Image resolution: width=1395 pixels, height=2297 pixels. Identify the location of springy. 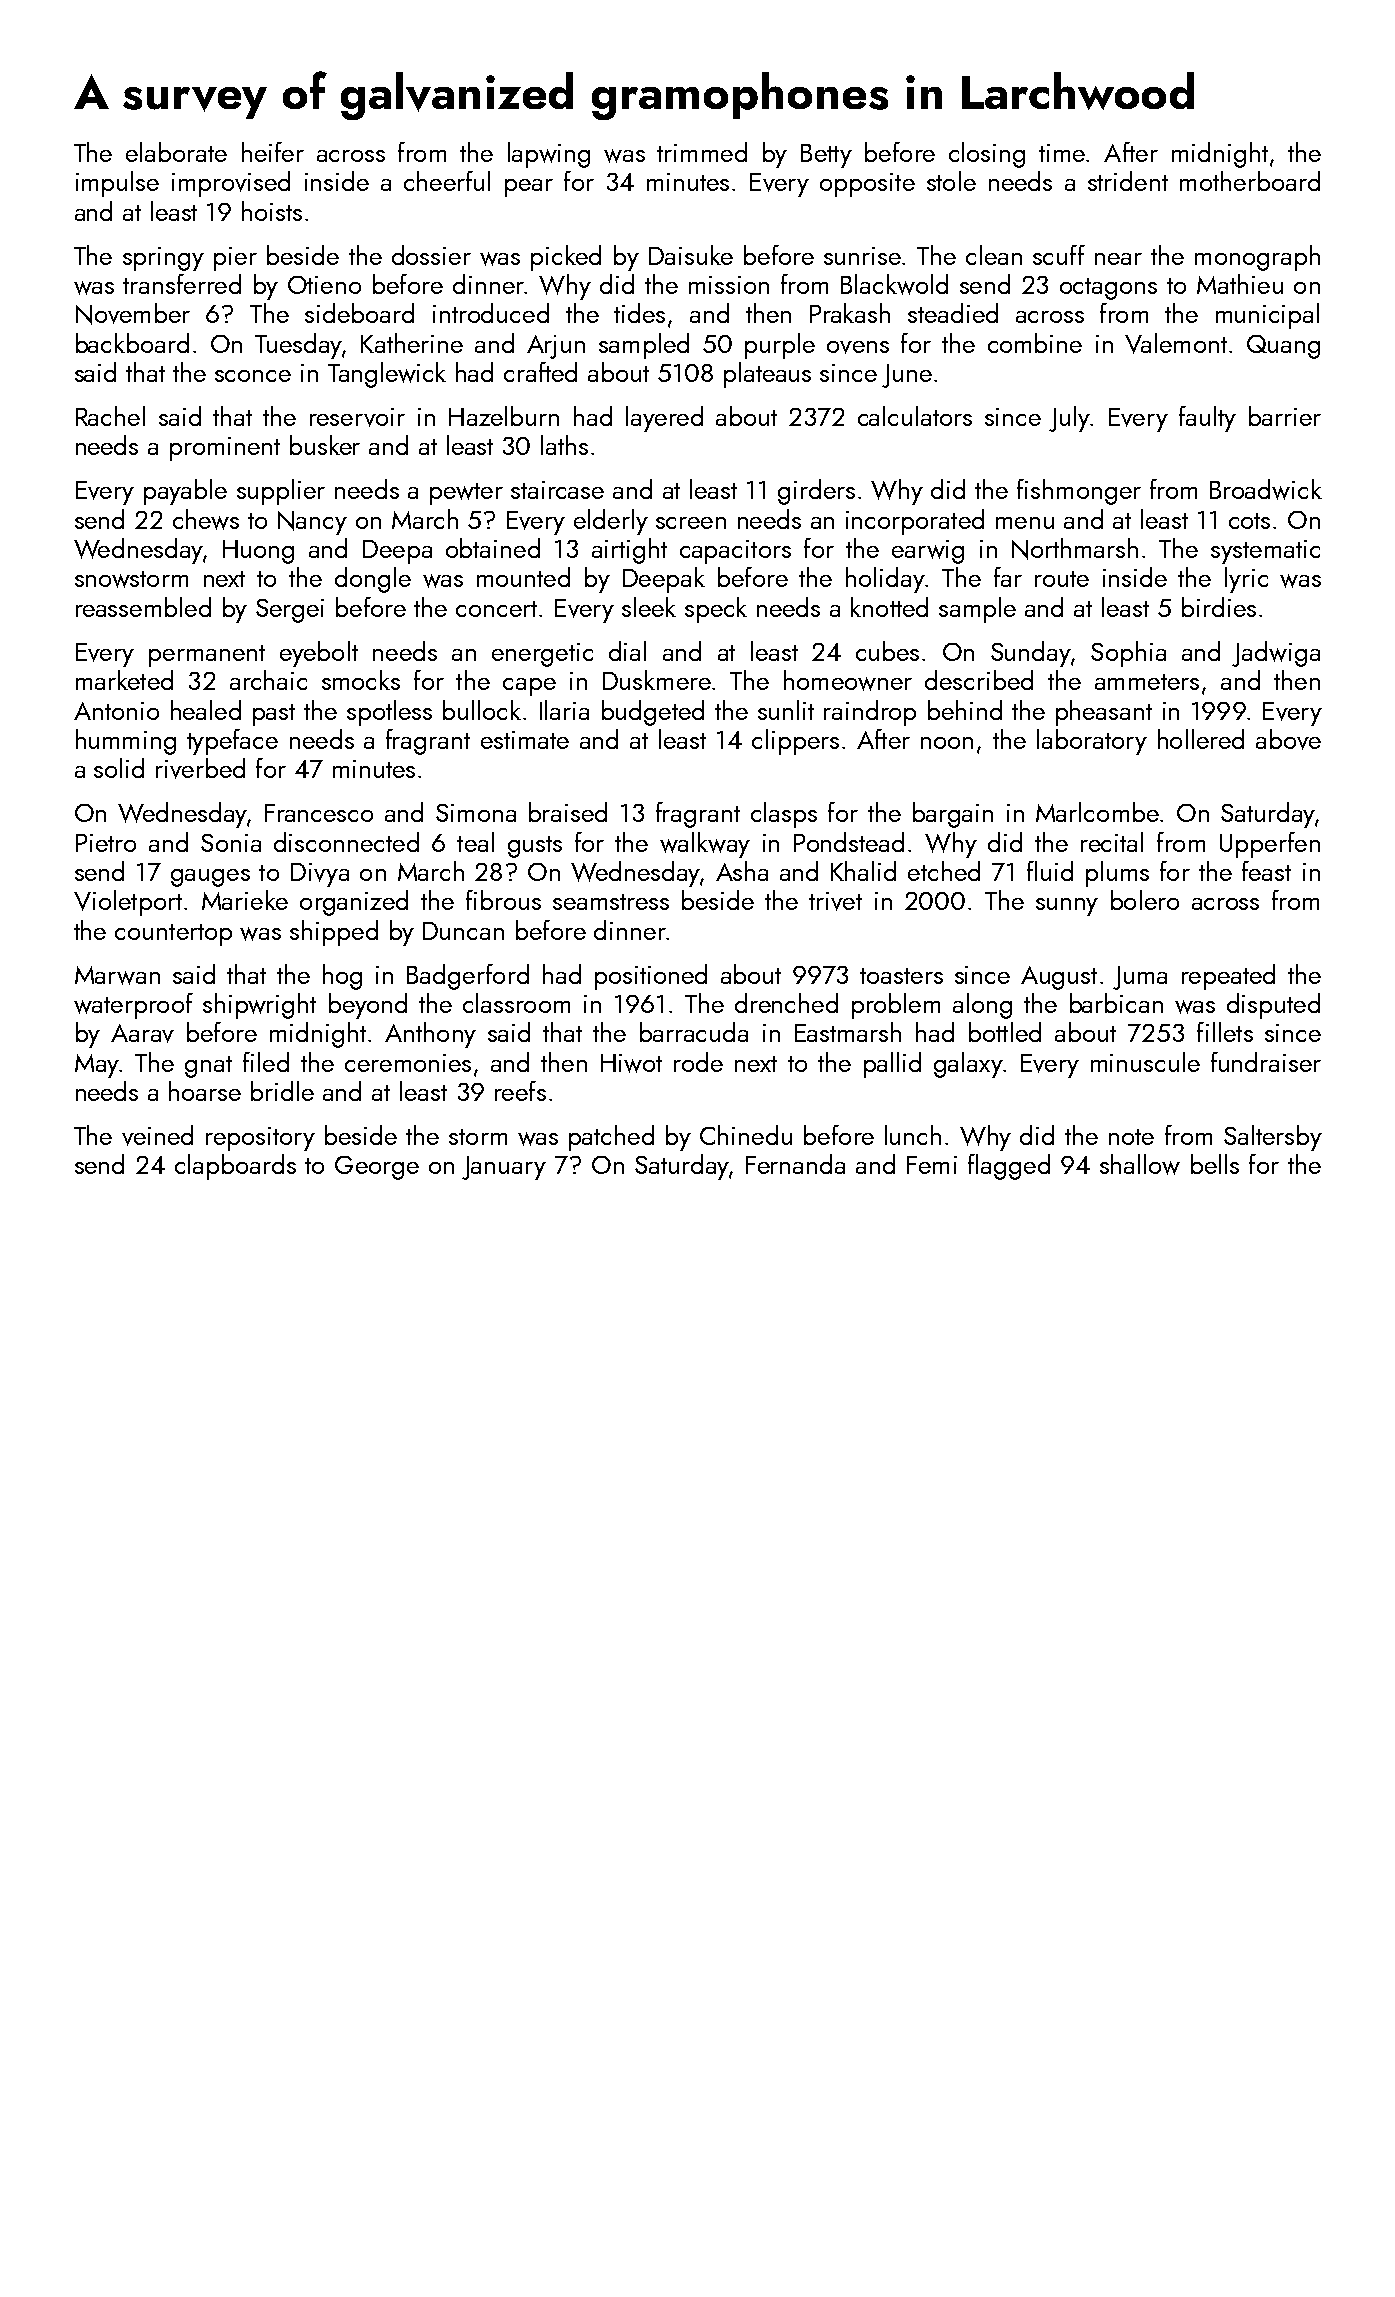
(163, 259).
